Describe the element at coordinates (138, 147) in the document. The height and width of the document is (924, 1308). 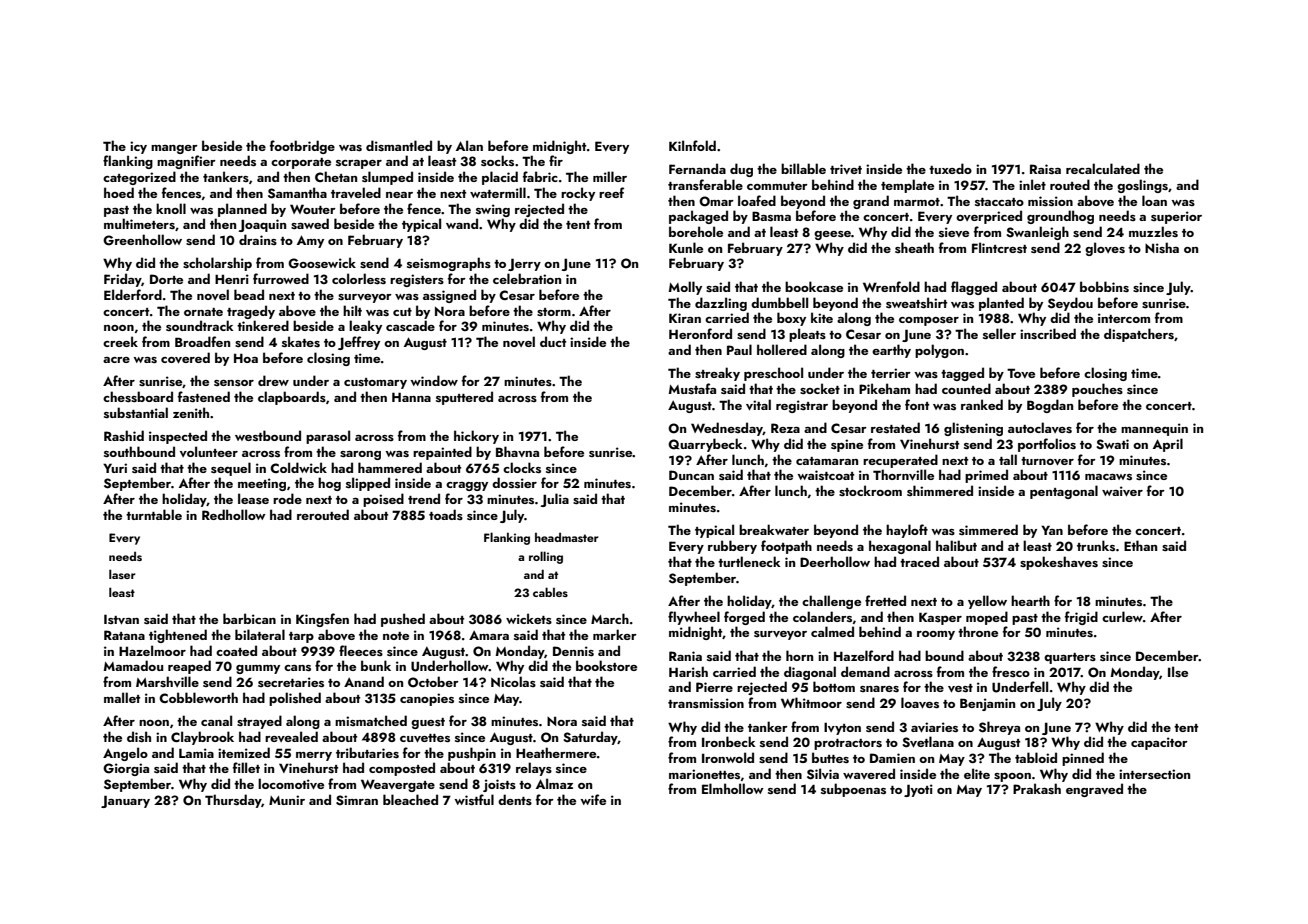
I see `icy` at that location.
